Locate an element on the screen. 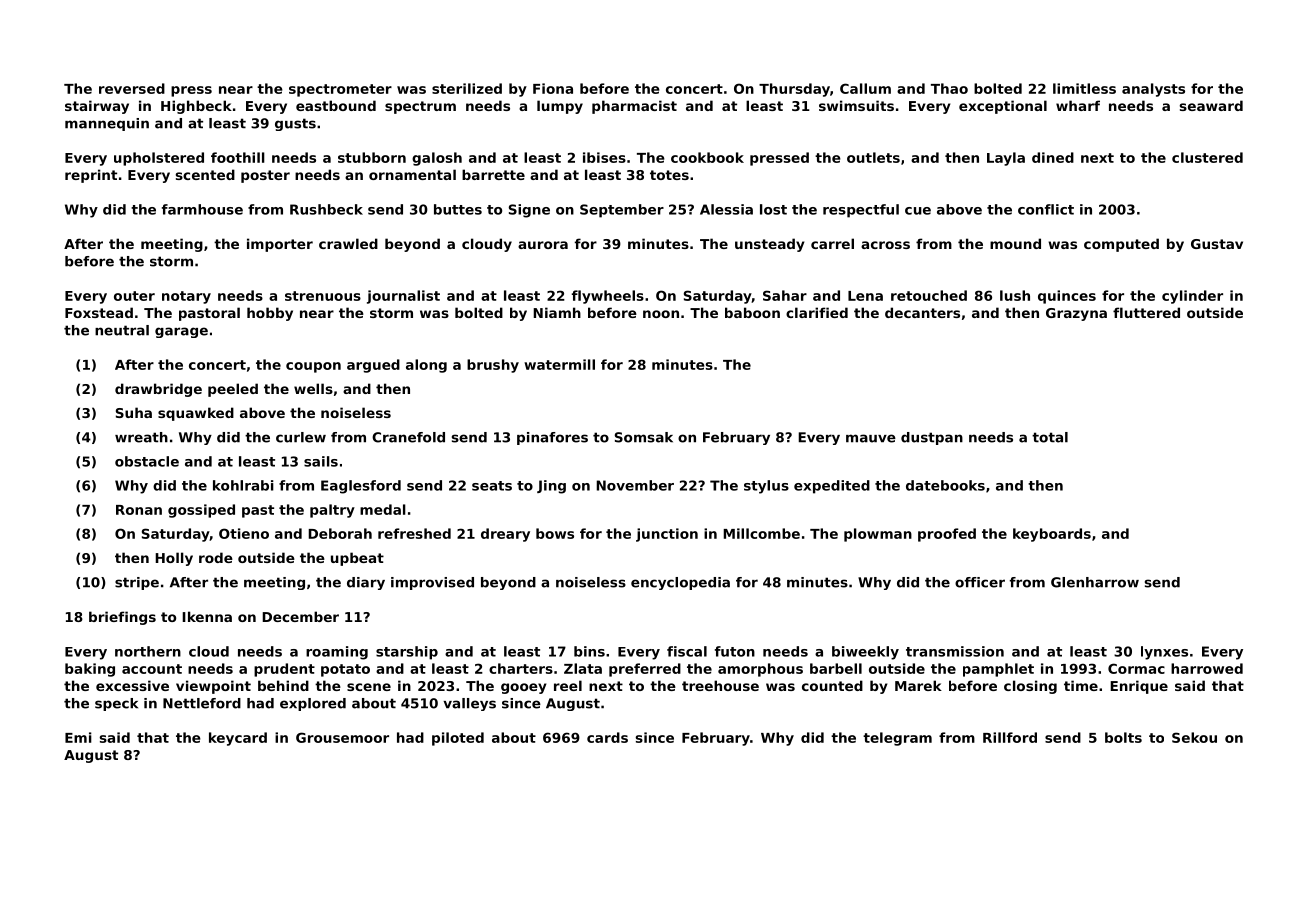 This screenshot has width=1308, height=924. limitless is located at coordinates (1084, 88).
